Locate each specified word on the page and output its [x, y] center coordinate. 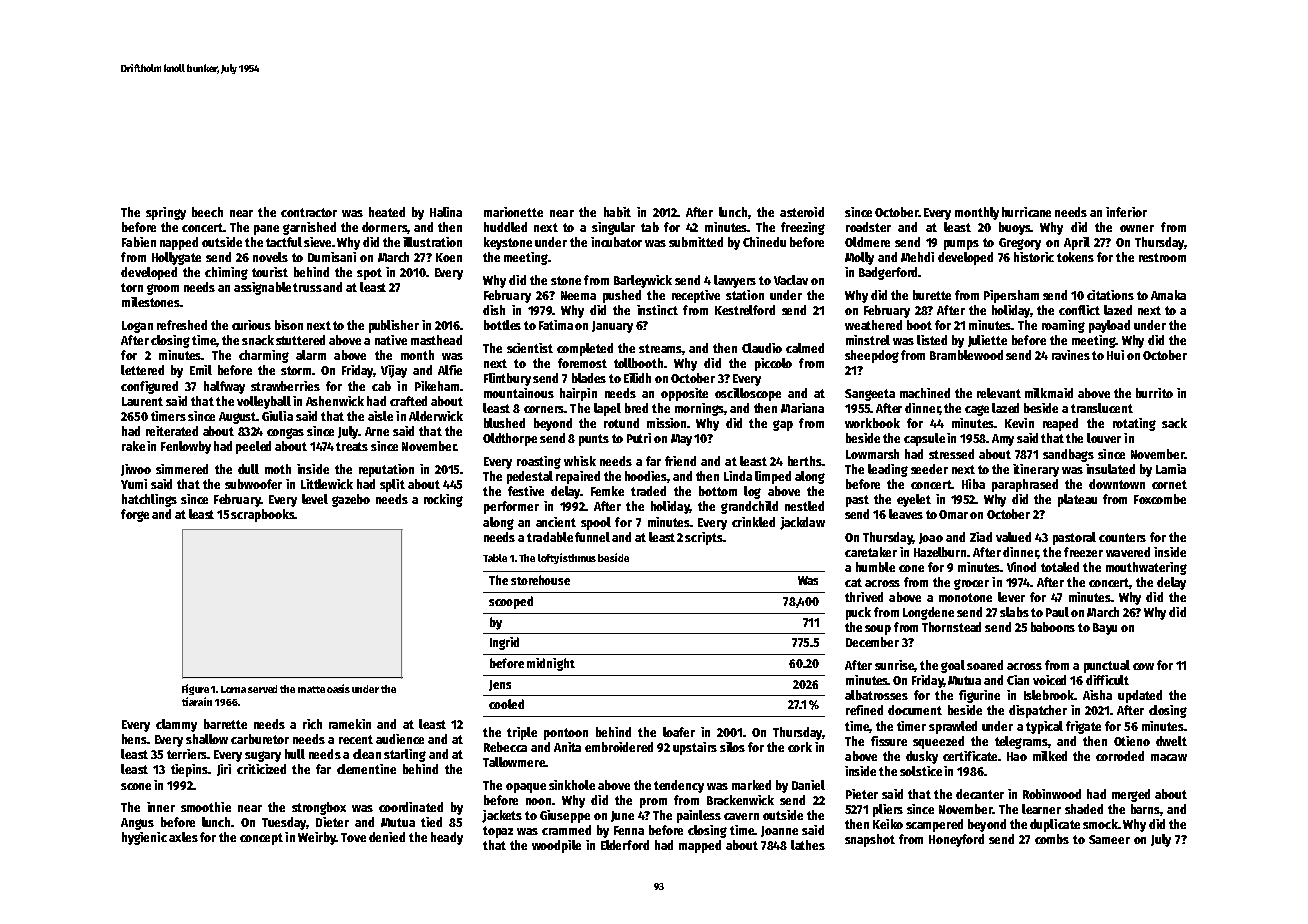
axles [183, 837]
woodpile [556, 846]
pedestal [530, 477]
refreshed [182, 325]
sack [1174, 423]
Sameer [1109, 839]
